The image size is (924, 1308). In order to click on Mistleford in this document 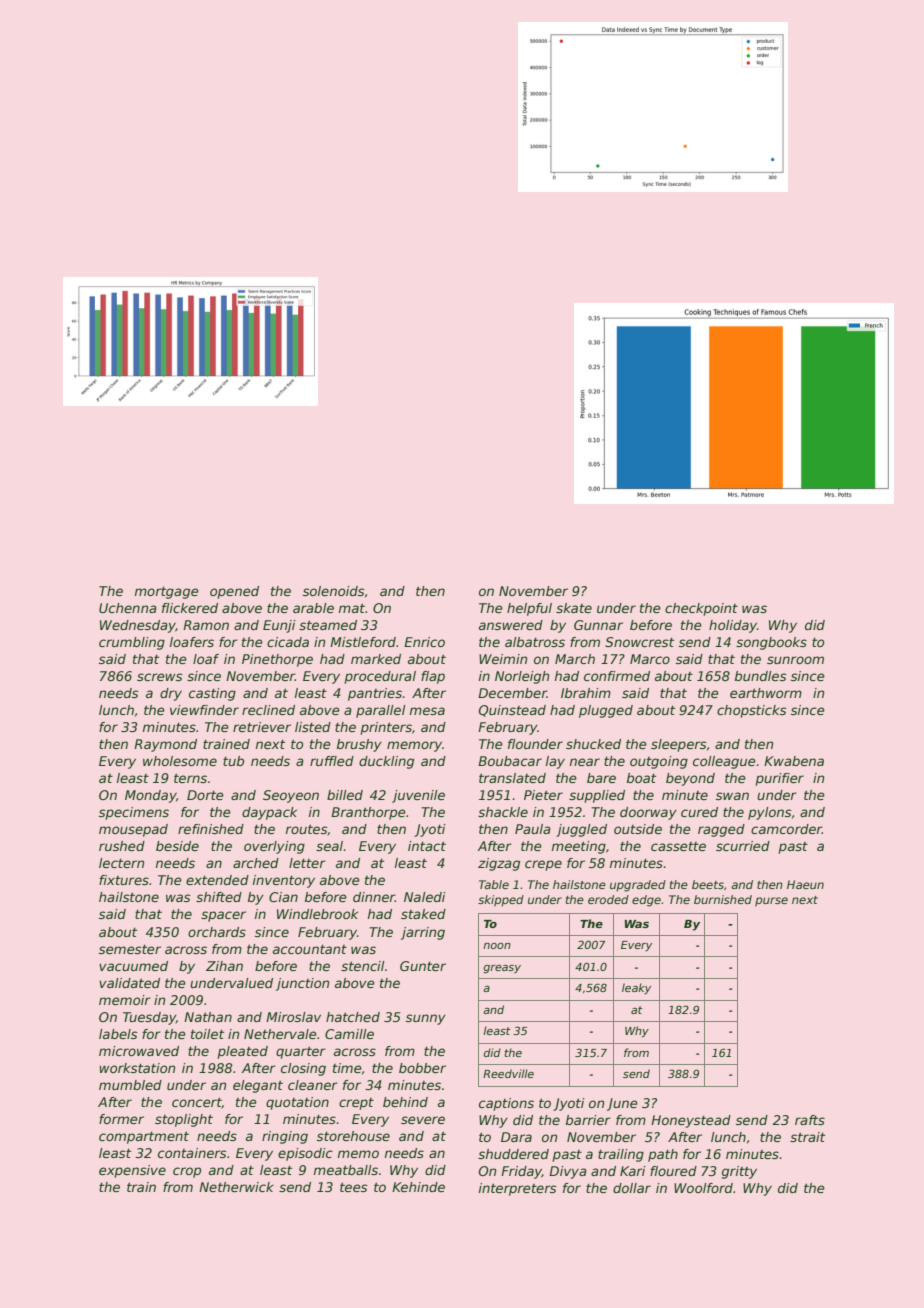, I will do `click(363, 642)`.
